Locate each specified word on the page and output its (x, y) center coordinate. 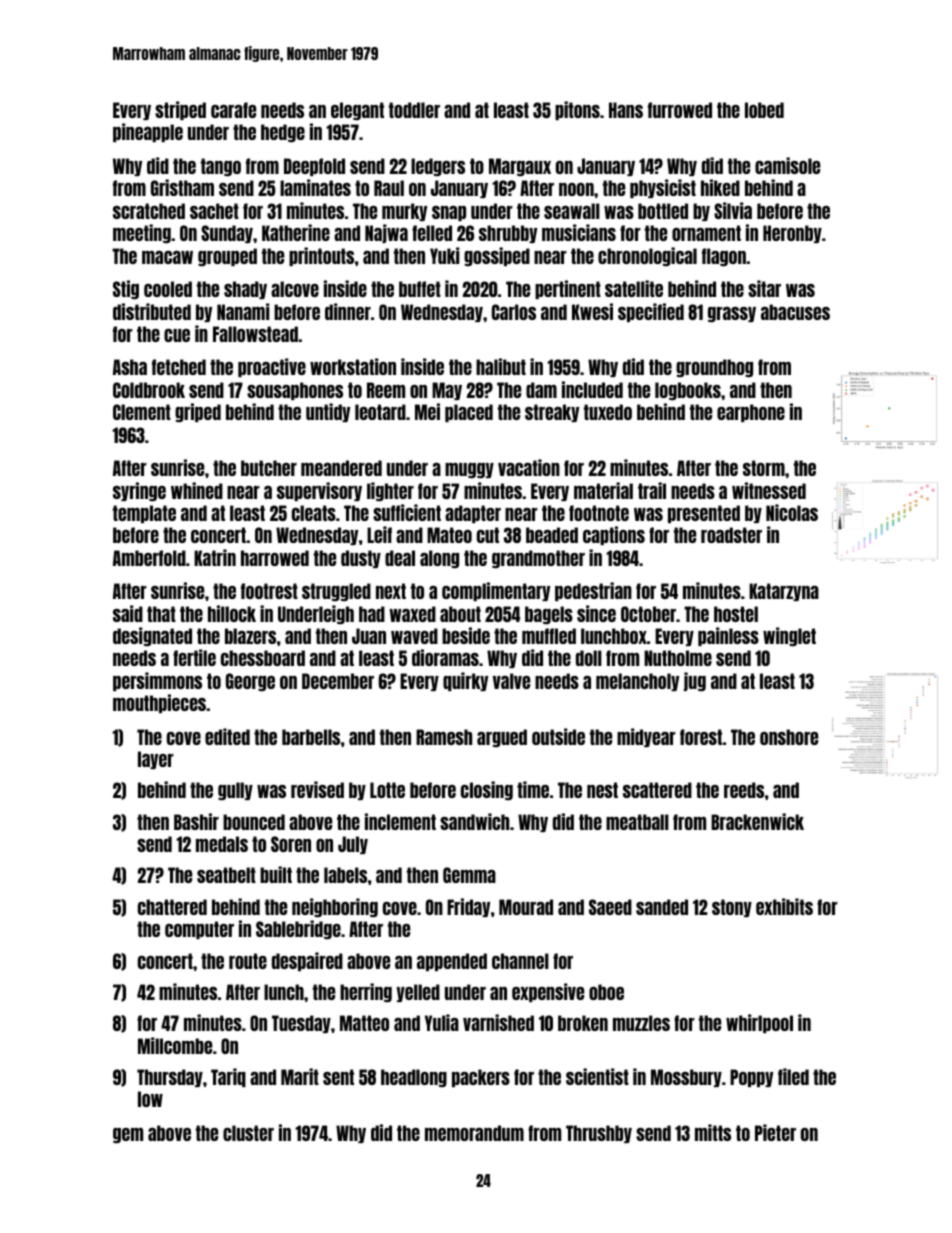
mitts (713, 1132)
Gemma (469, 875)
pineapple (148, 132)
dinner (348, 311)
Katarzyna (784, 592)
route (248, 961)
